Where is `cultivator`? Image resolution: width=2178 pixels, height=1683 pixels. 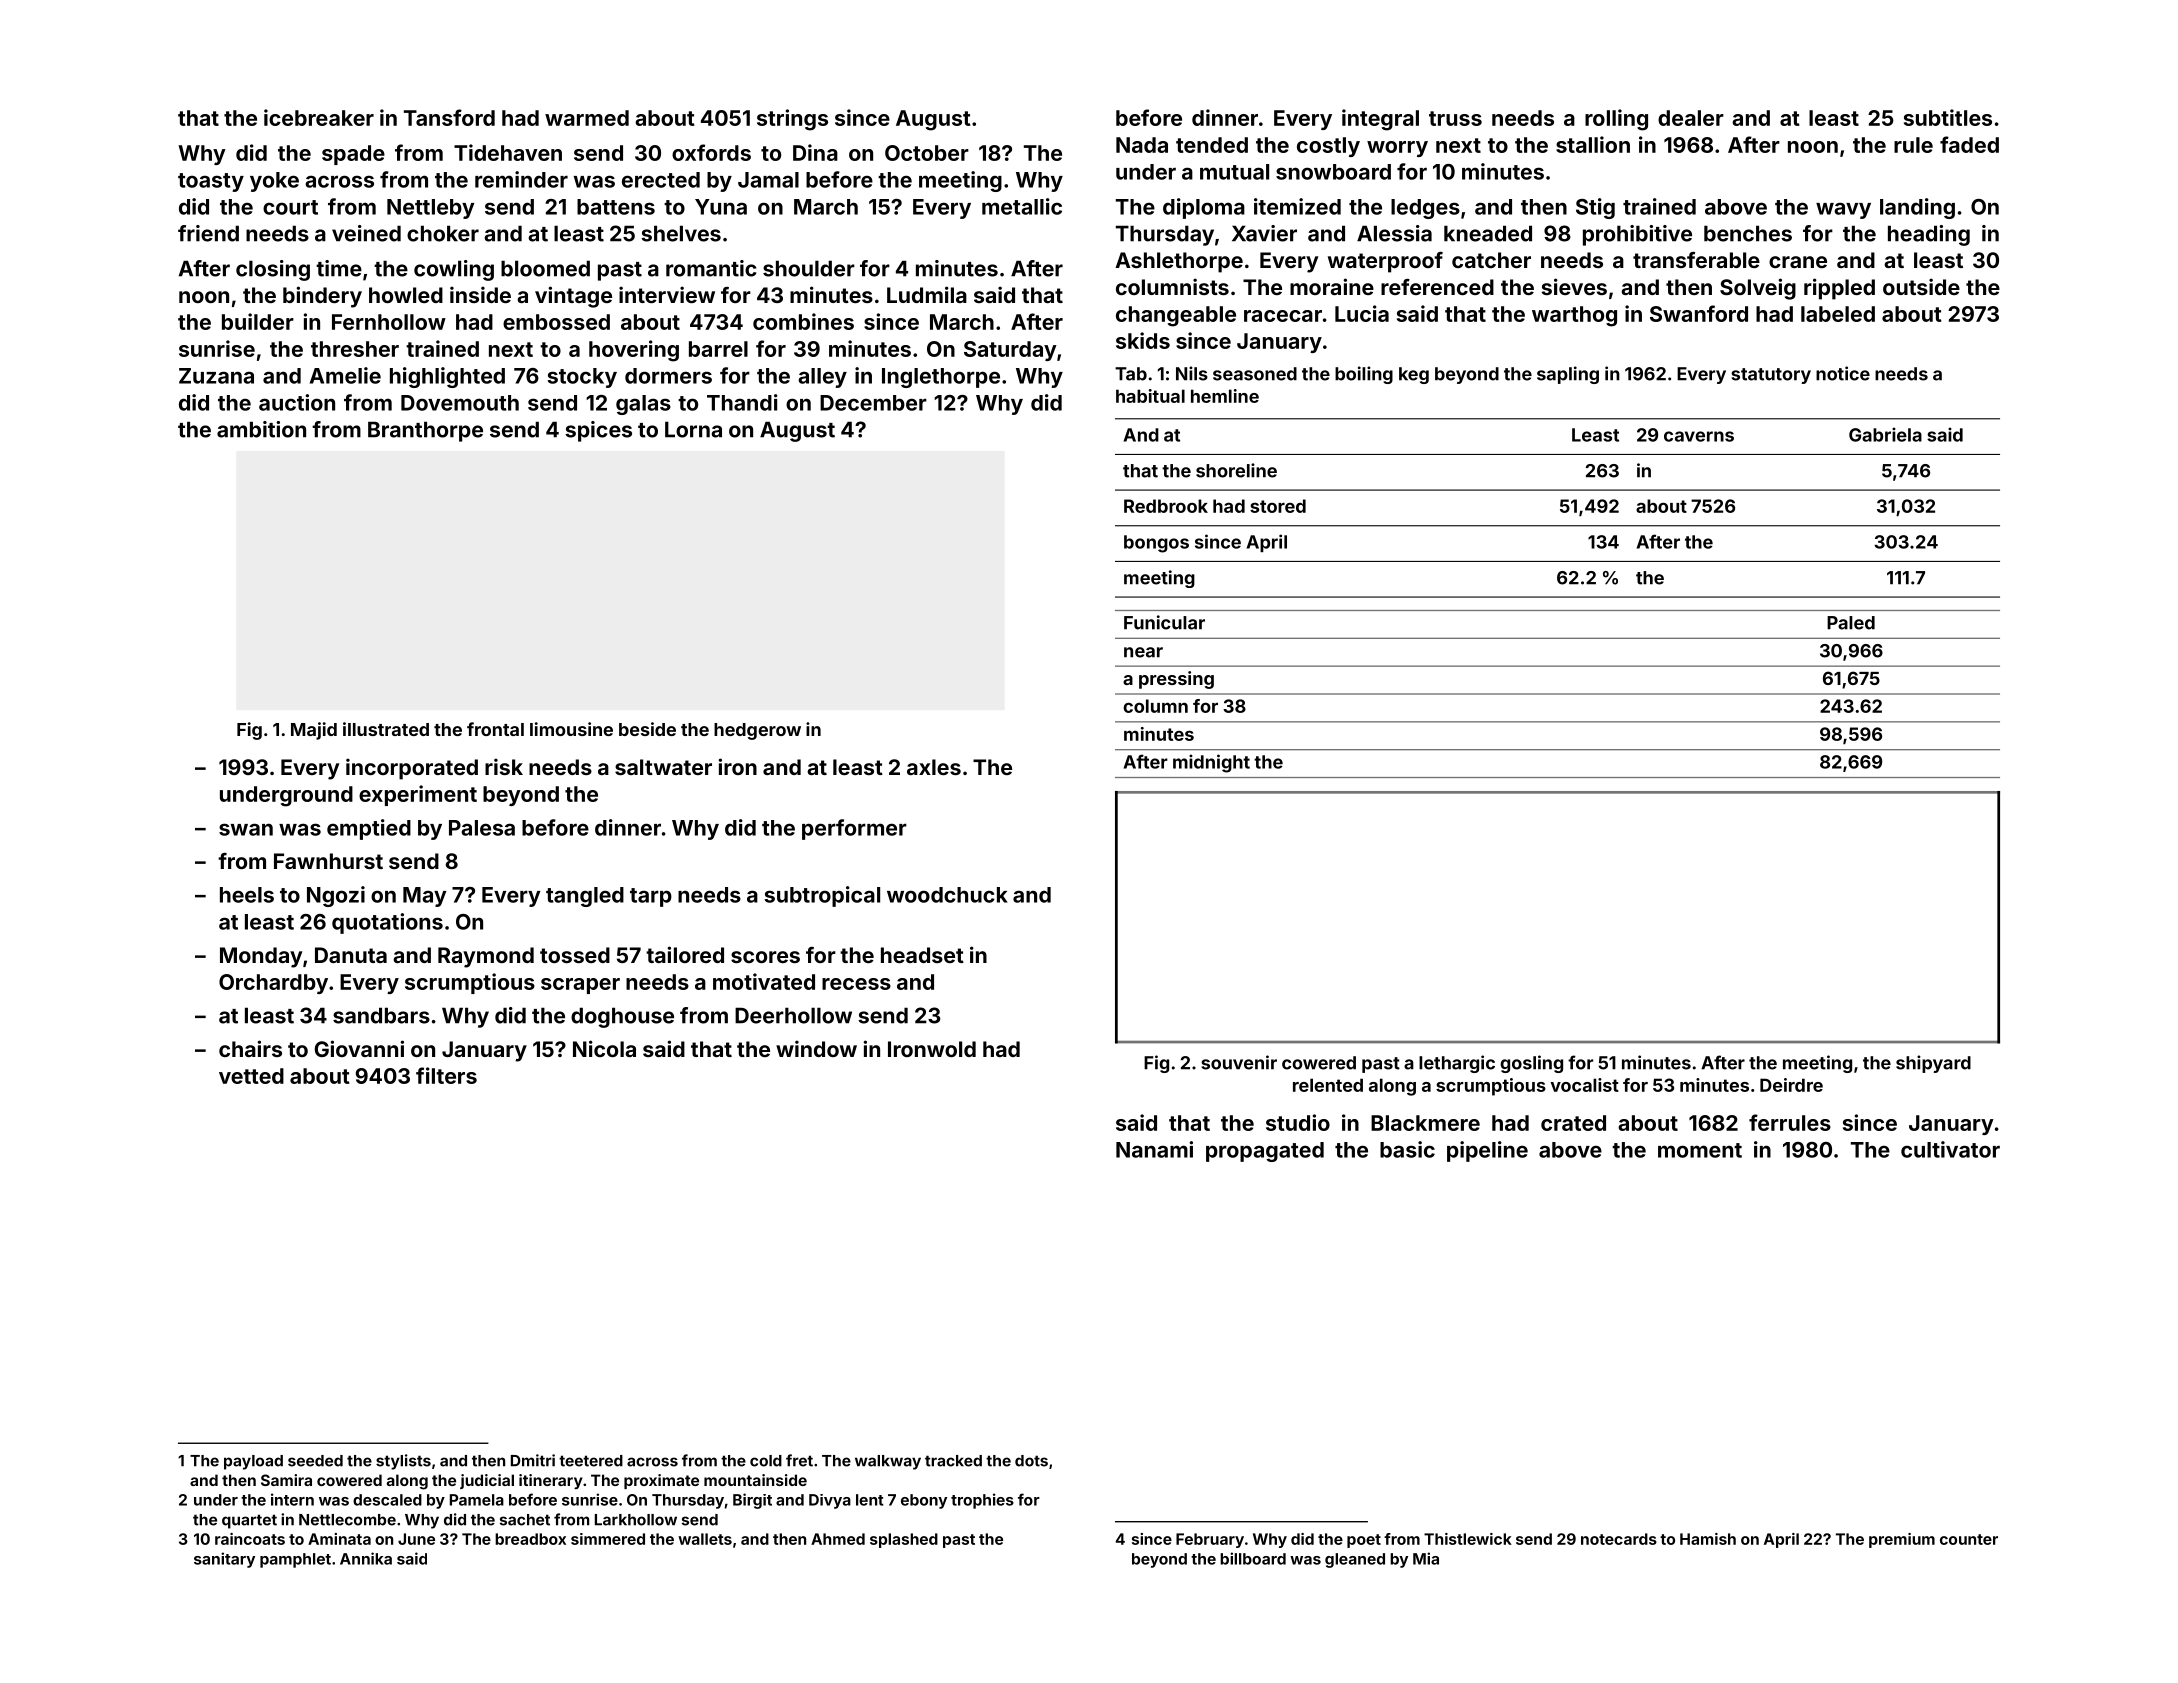
cultivator is located at coordinates (1950, 1149).
